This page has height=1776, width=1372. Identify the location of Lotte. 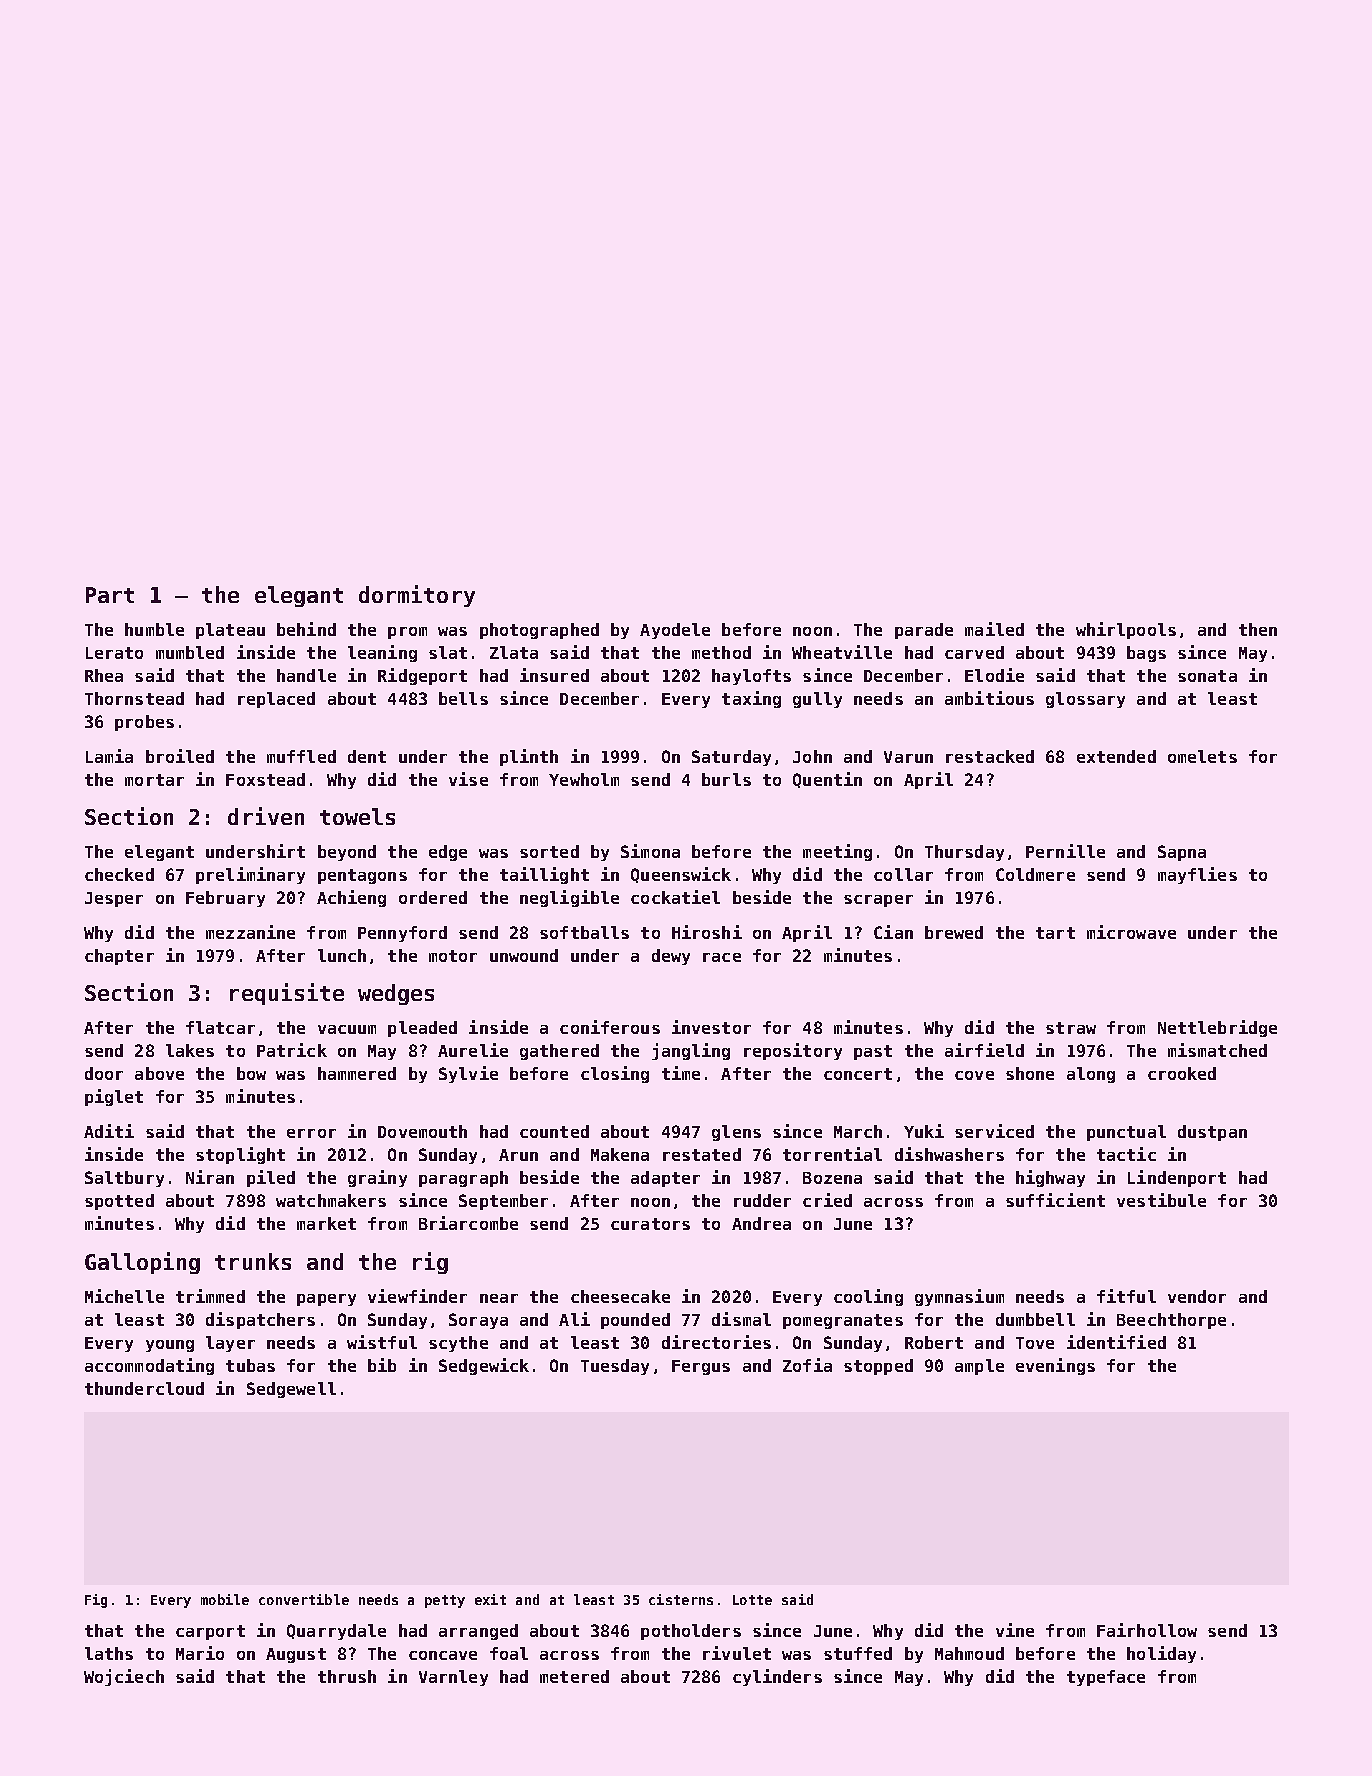
(752, 1600).
